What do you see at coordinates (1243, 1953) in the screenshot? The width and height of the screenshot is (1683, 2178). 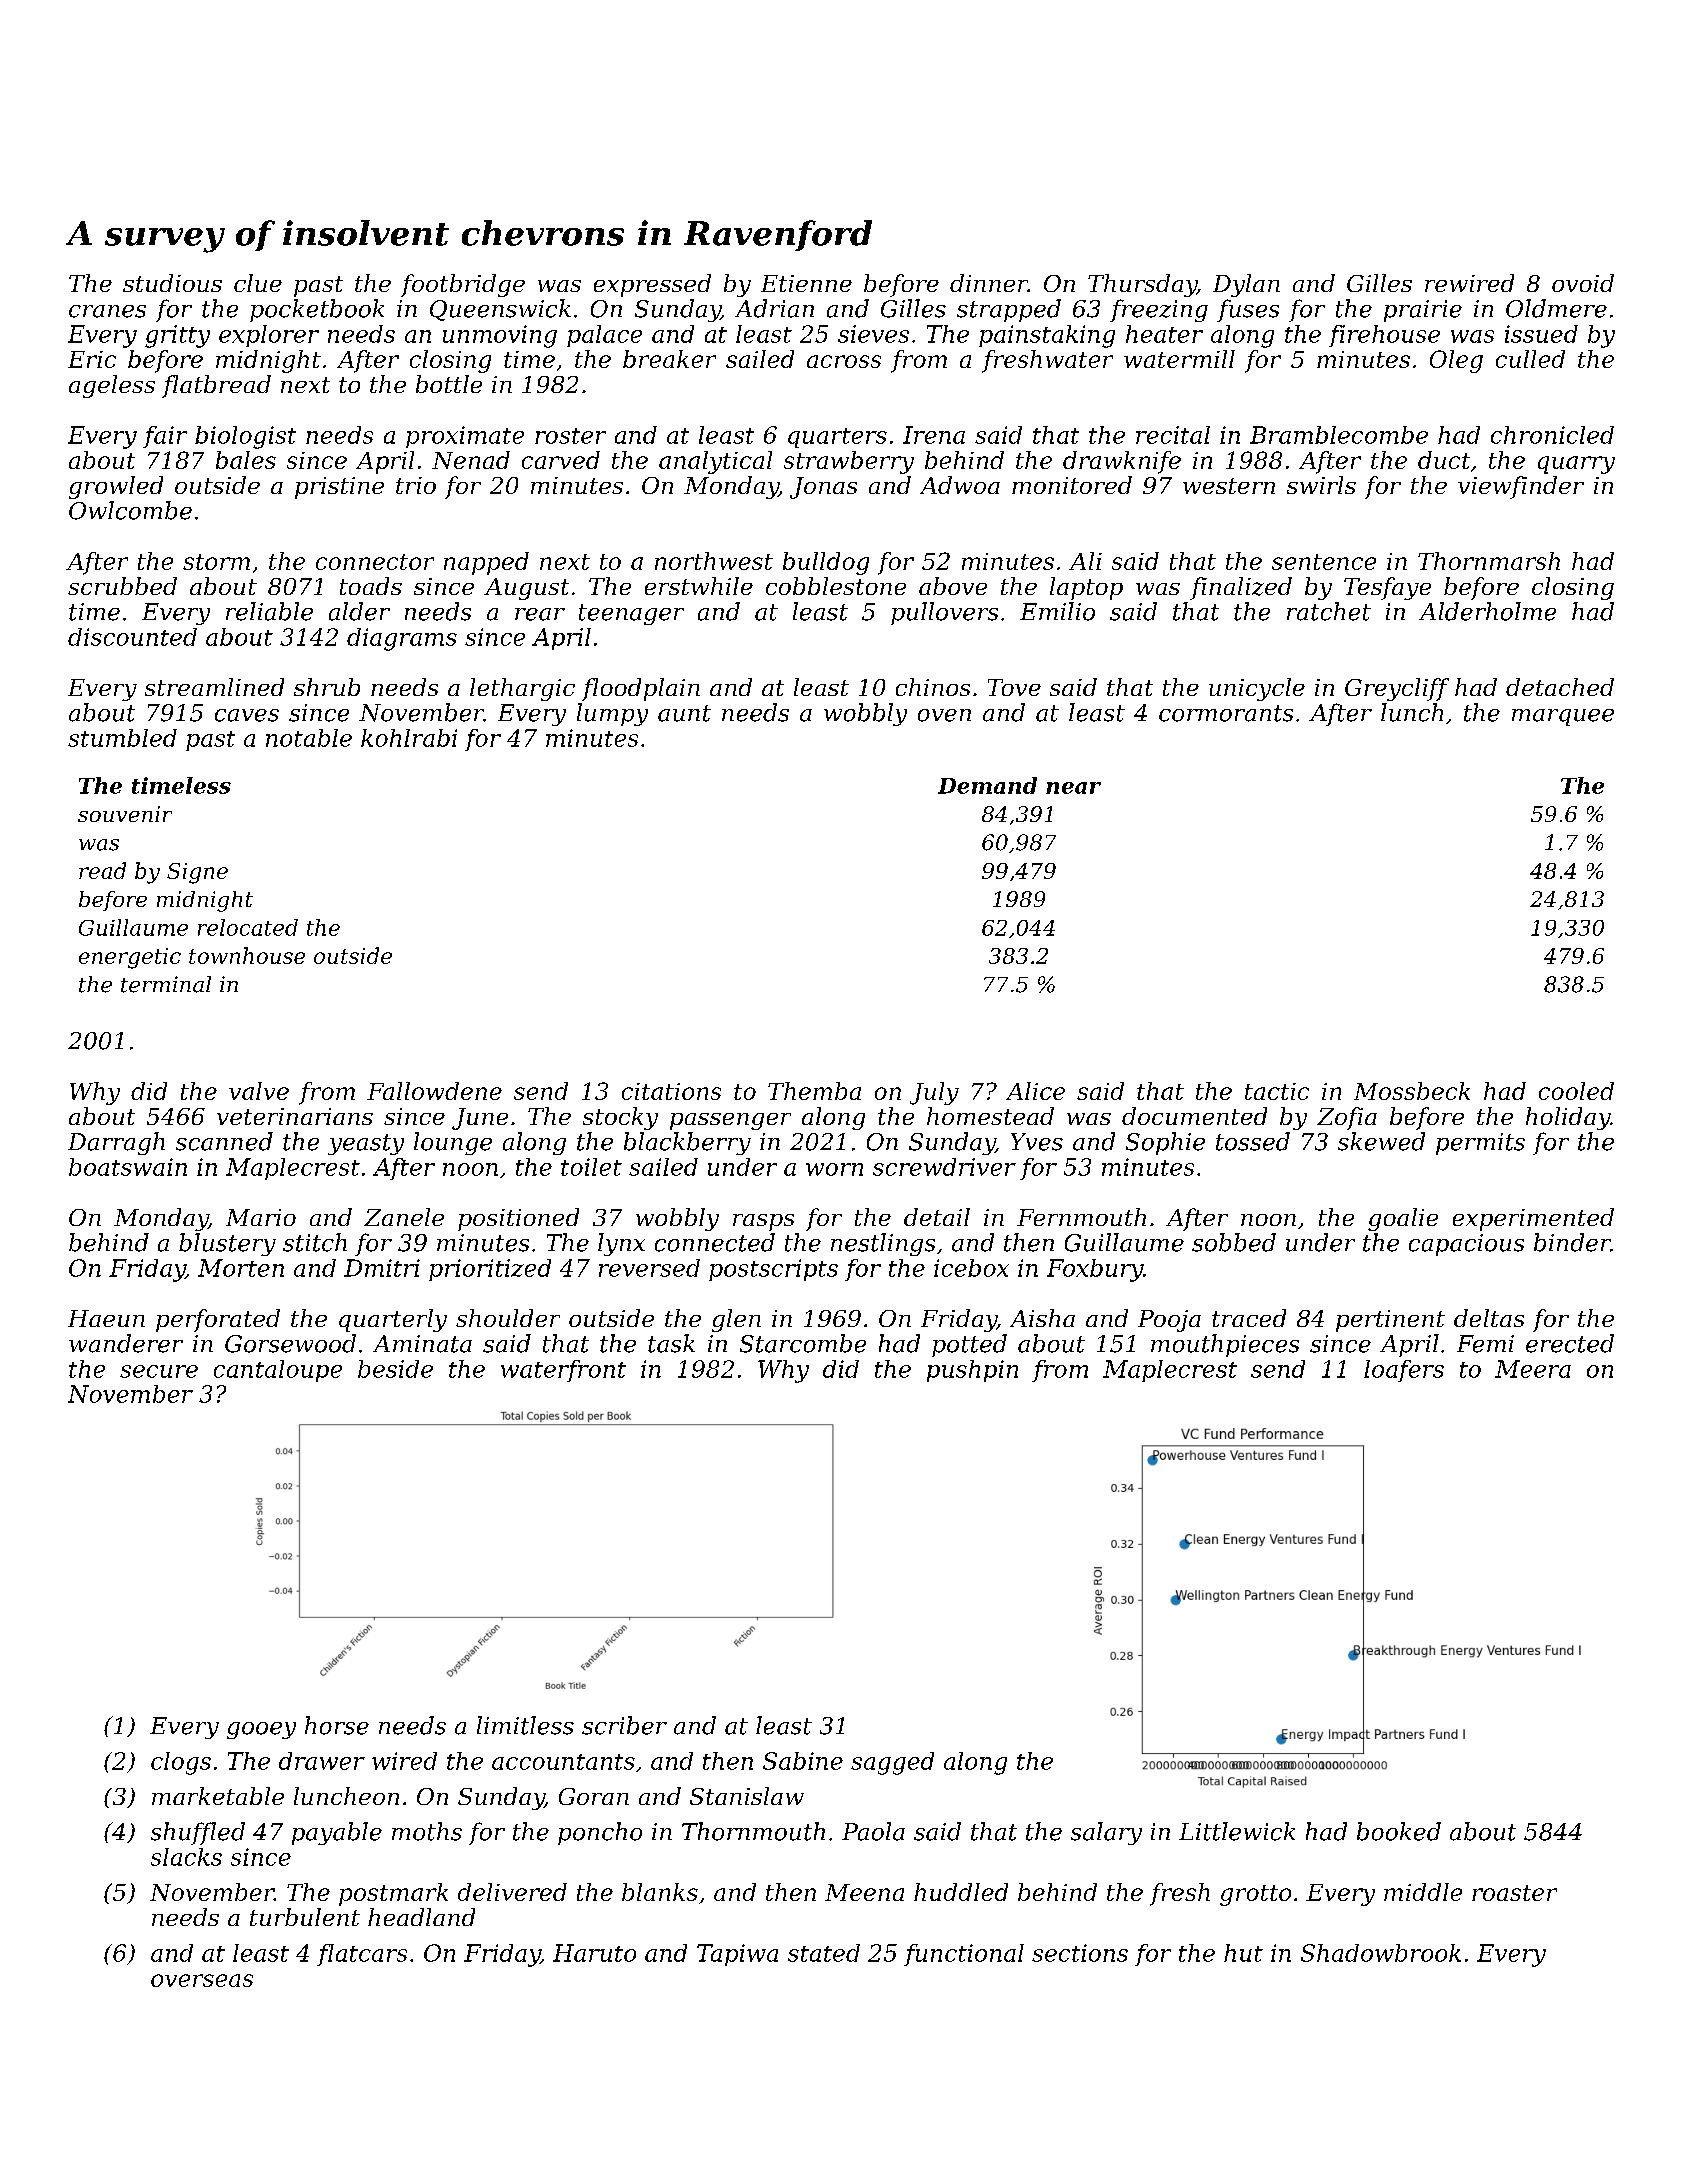 I see `hut` at bounding box center [1243, 1953].
